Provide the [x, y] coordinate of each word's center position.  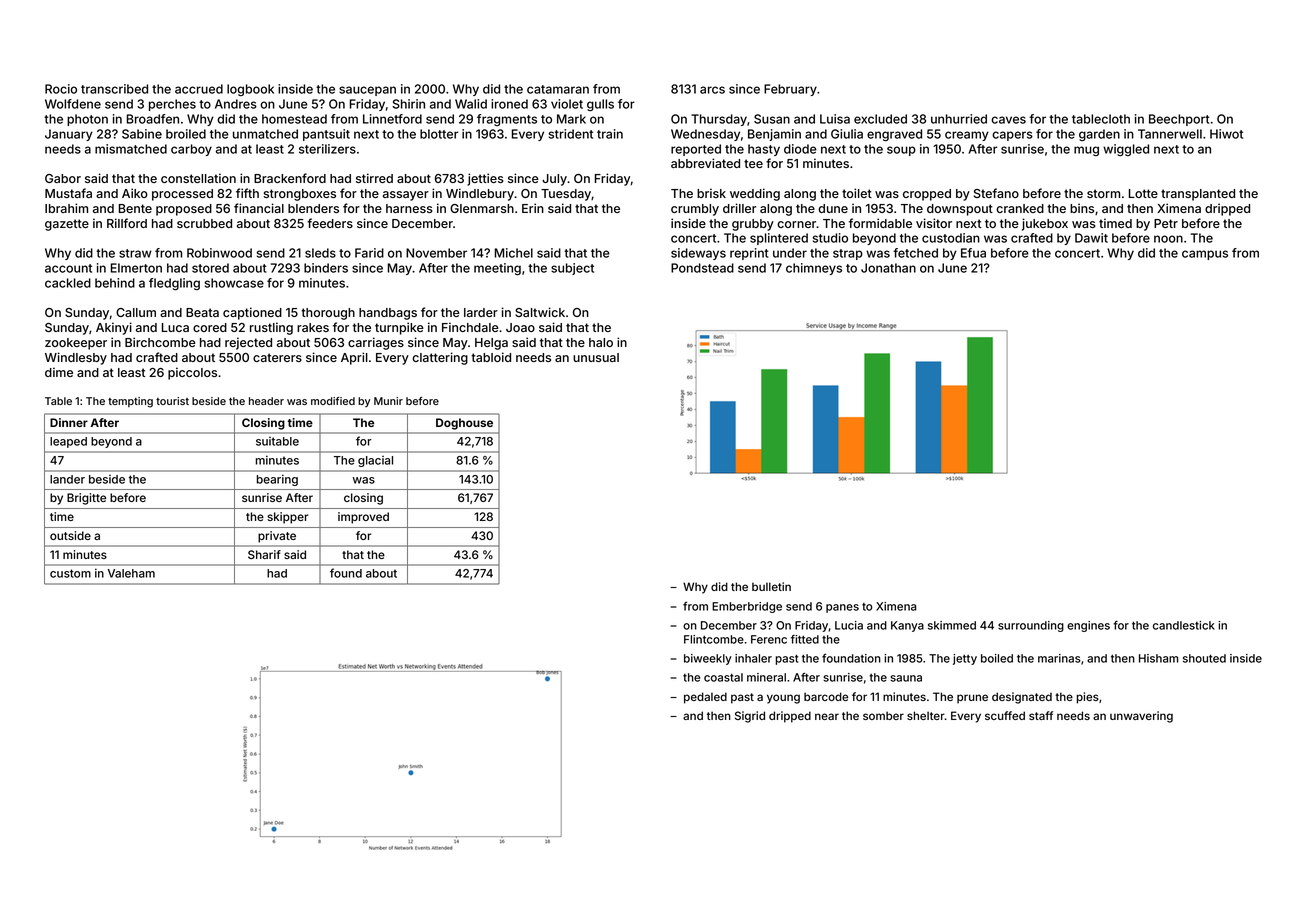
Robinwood [219, 253]
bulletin [771, 586]
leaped [68, 442]
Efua [973, 253]
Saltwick [540, 312]
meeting [497, 269]
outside [70, 535]
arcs [712, 90]
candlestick [1184, 625]
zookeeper [76, 344]
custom [70, 573]
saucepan [367, 91]
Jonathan [888, 268]
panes [842, 608]
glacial [375, 461]
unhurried [959, 119]
